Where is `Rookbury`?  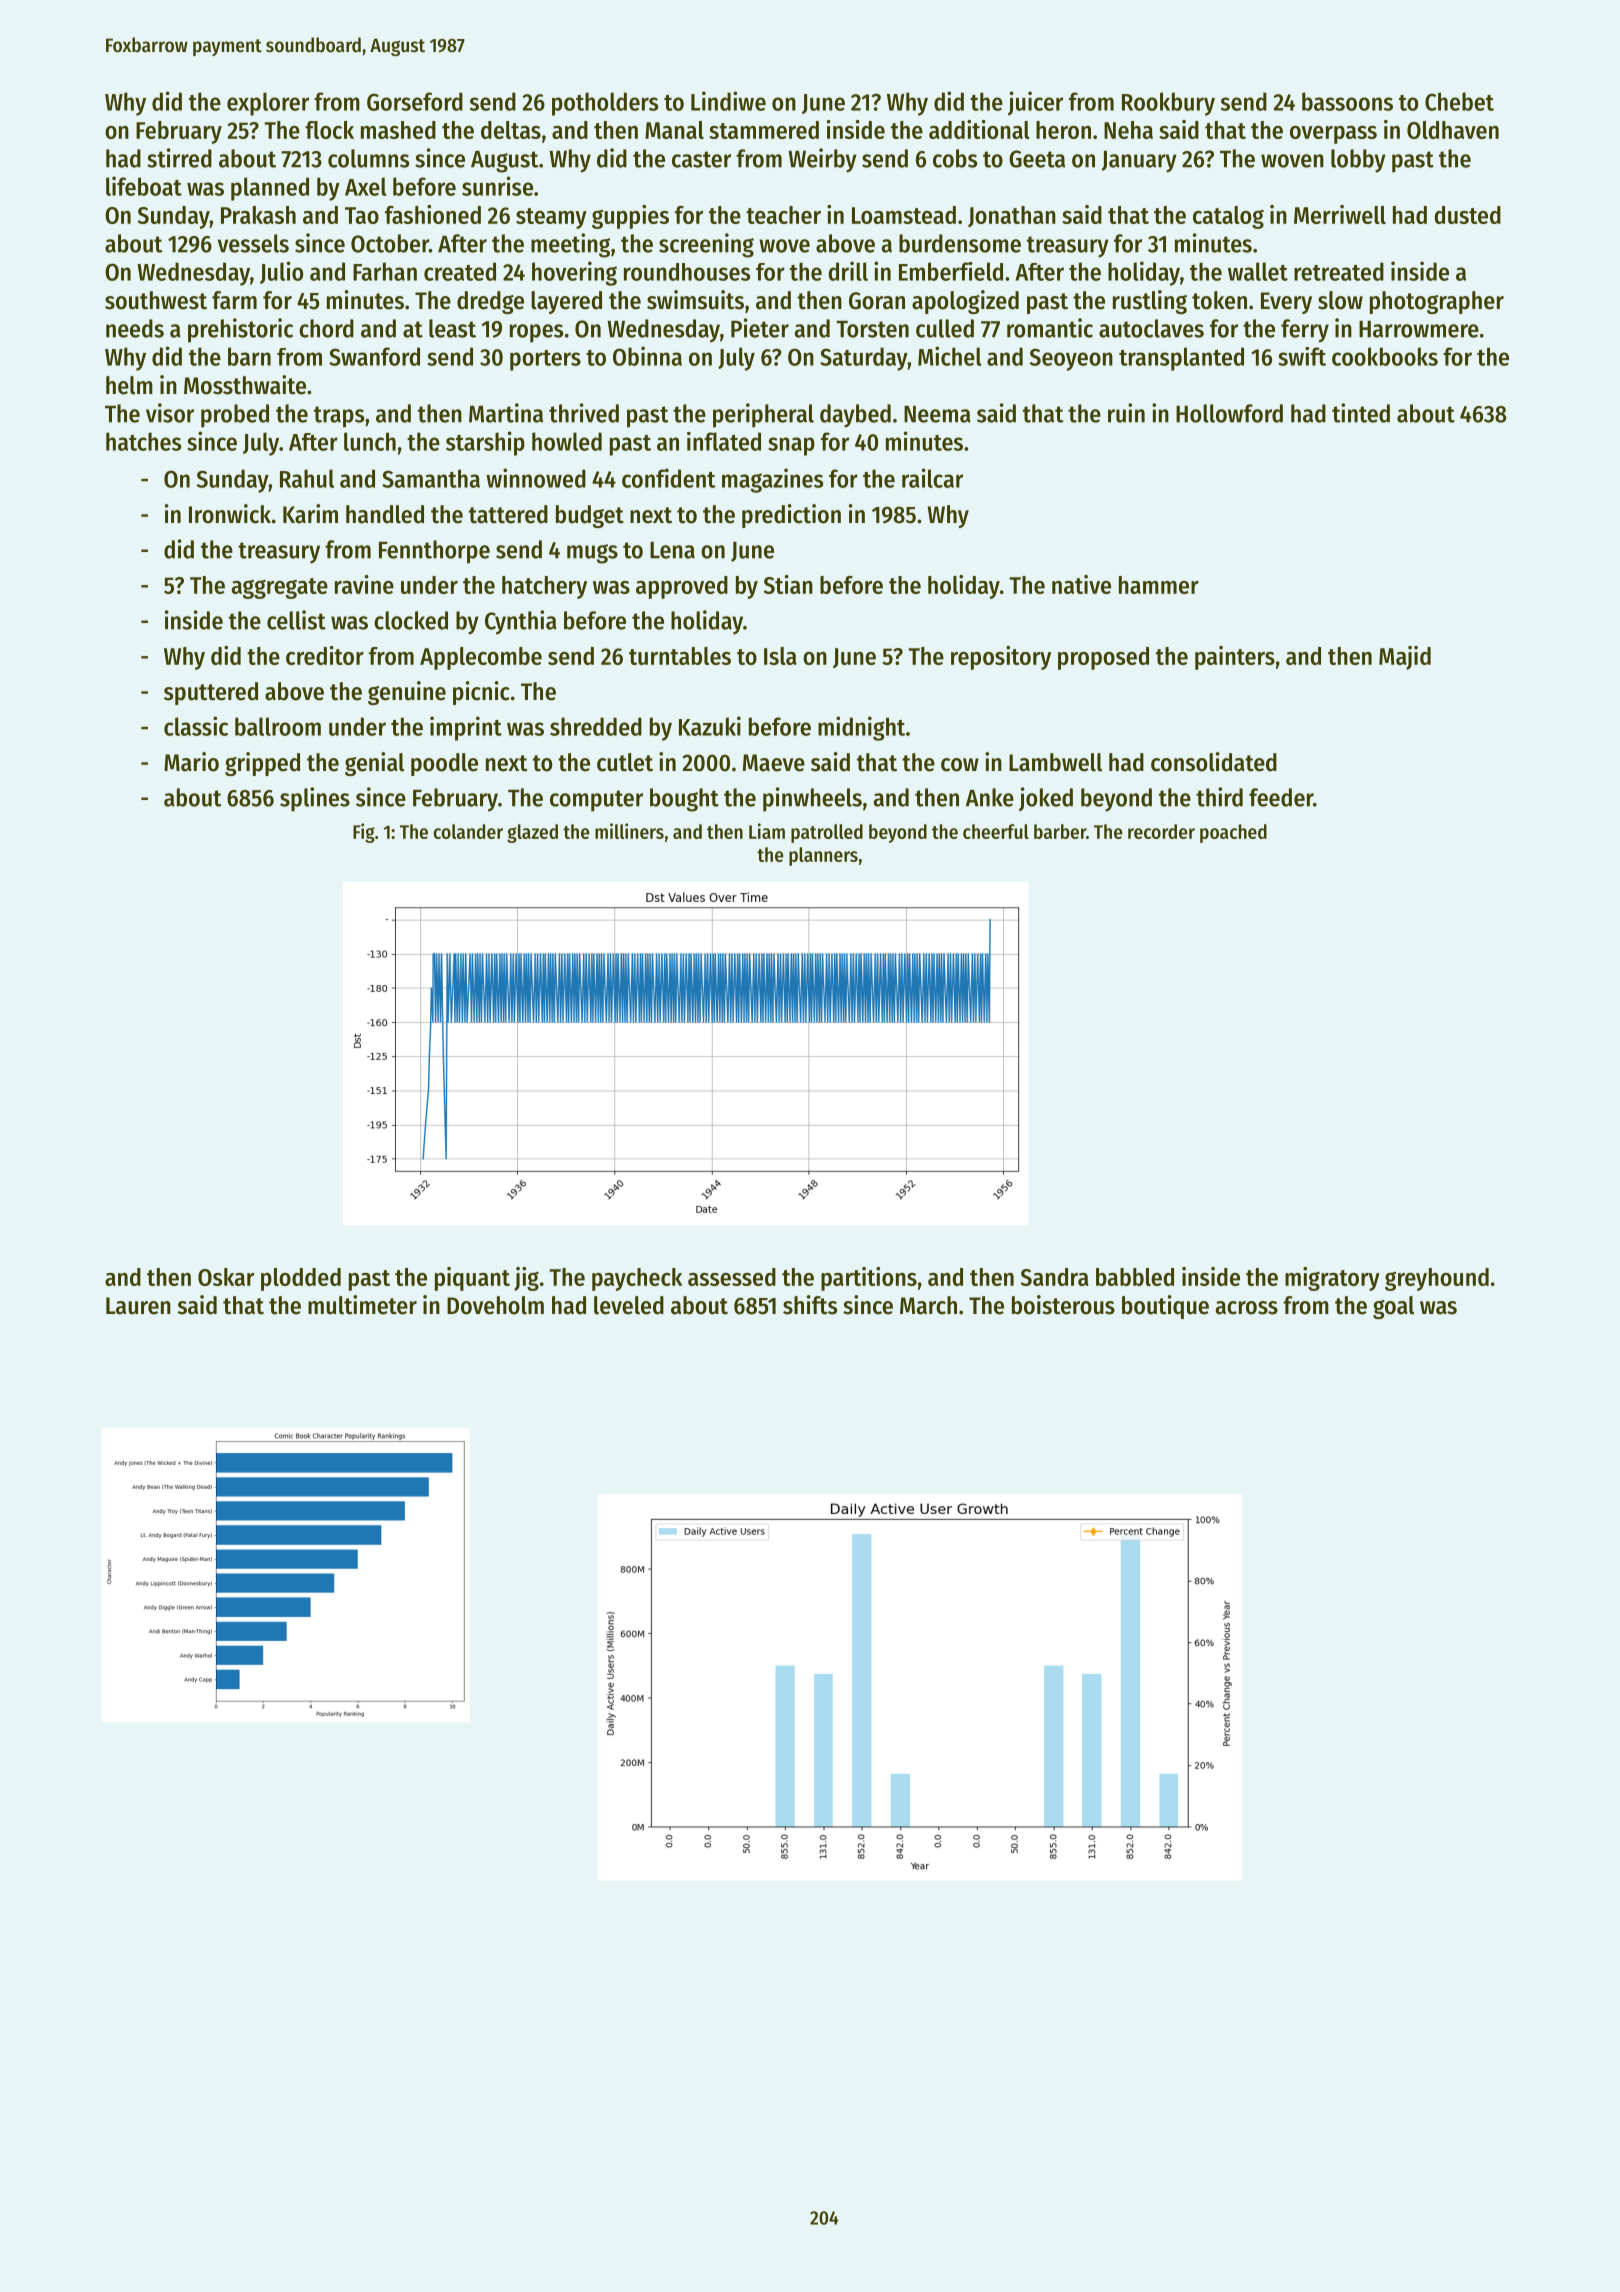 Rookbury is located at coordinates (1168, 104).
